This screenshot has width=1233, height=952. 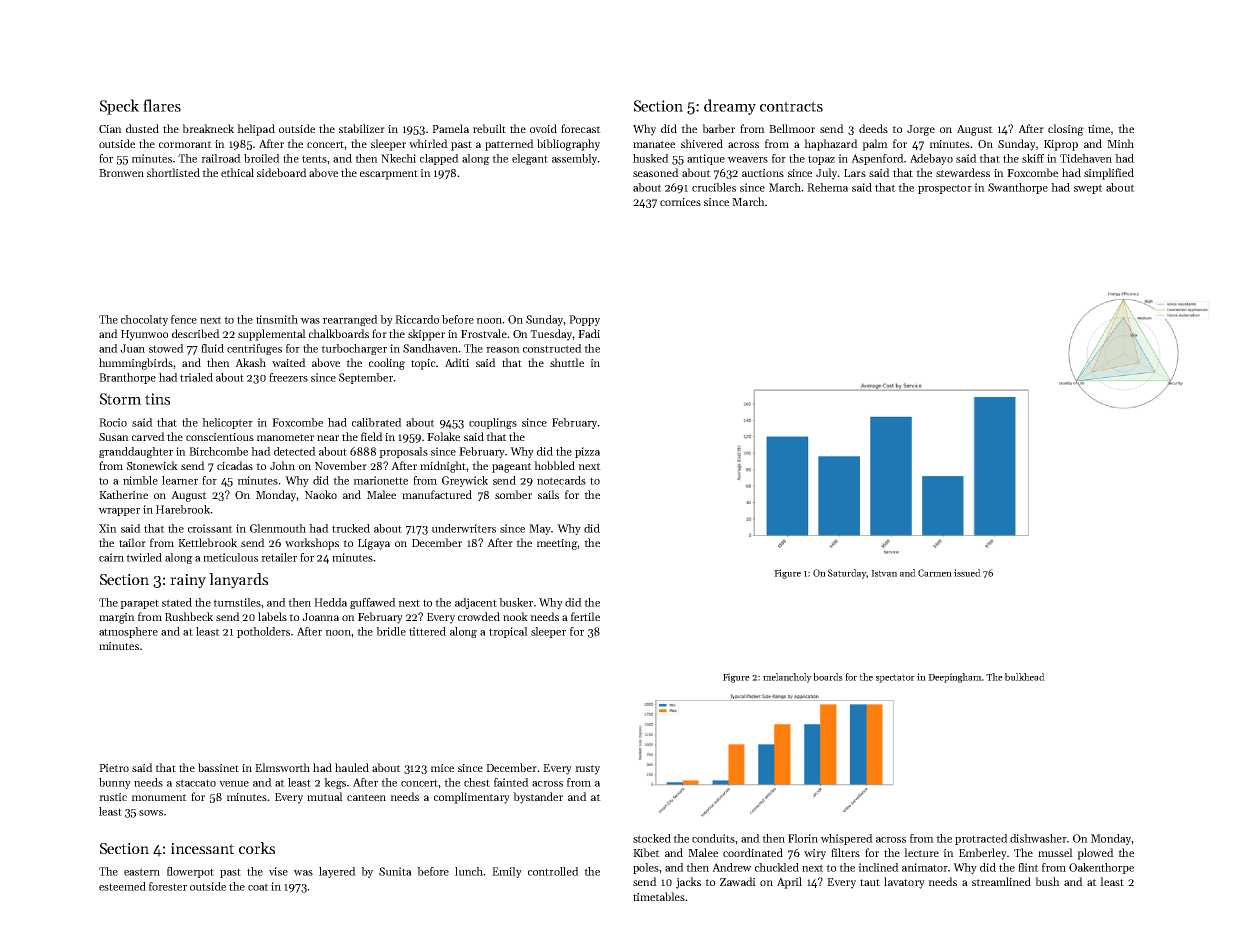 What do you see at coordinates (904, 883) in the screenshot?
I see `lavatory` at bounding box center [904, 883].
